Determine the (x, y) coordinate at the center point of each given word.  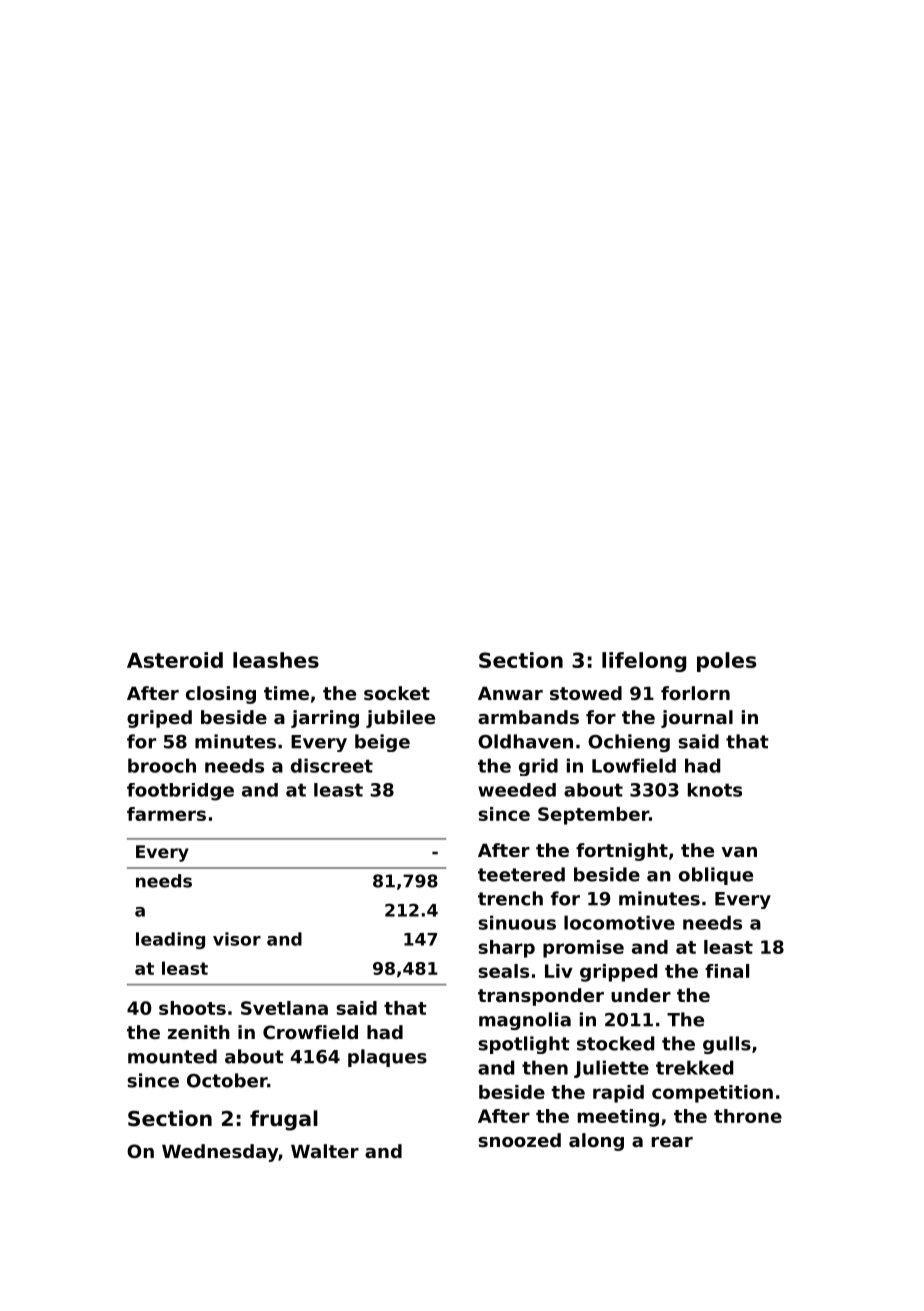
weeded (517, 790)
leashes (276, 660)
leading (170, 940)
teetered (521, 874)
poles (726, 662)
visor (237, 939)
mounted (172, 1056)
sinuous (517, 922)
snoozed (519, 1140)
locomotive (619, 922)
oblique (716, 876)
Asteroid (175, 660)
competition (712, 1094)
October (227, 1080)
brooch (162, 765)
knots (715, 790)
